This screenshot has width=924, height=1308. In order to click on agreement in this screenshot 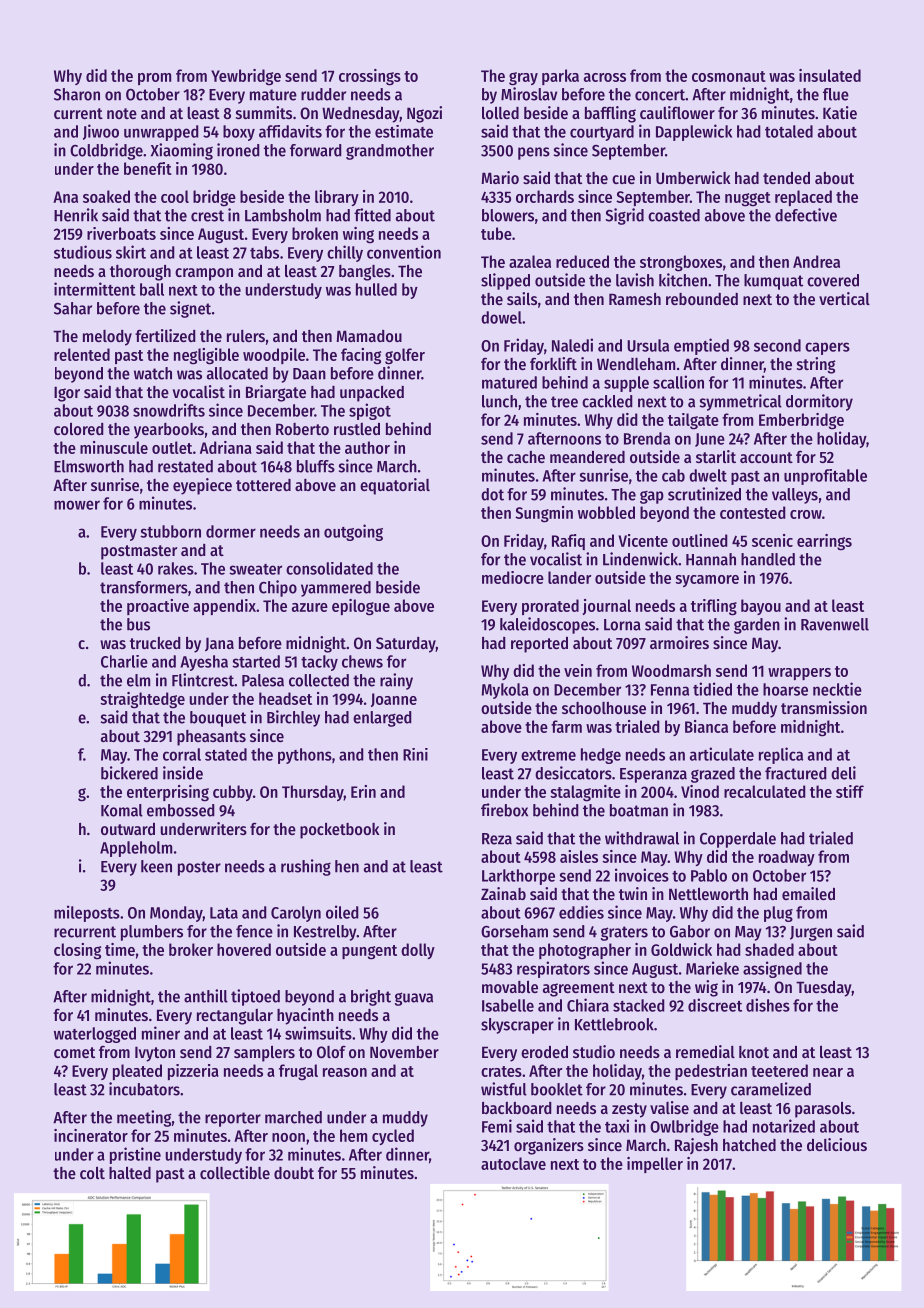, I will do `click(579, 989)`.
